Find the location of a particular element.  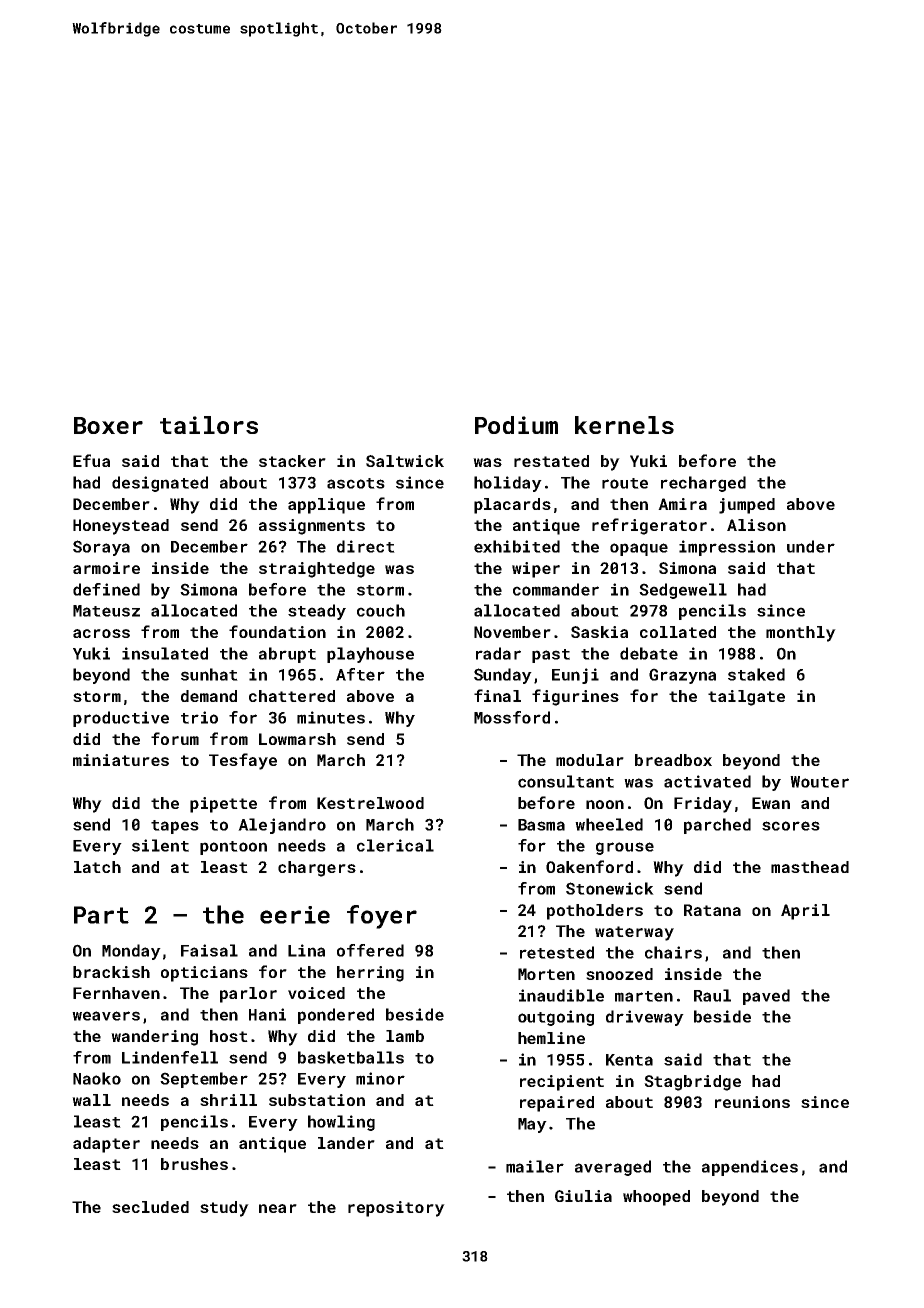

monthly is located at coordinates (801, 634).
